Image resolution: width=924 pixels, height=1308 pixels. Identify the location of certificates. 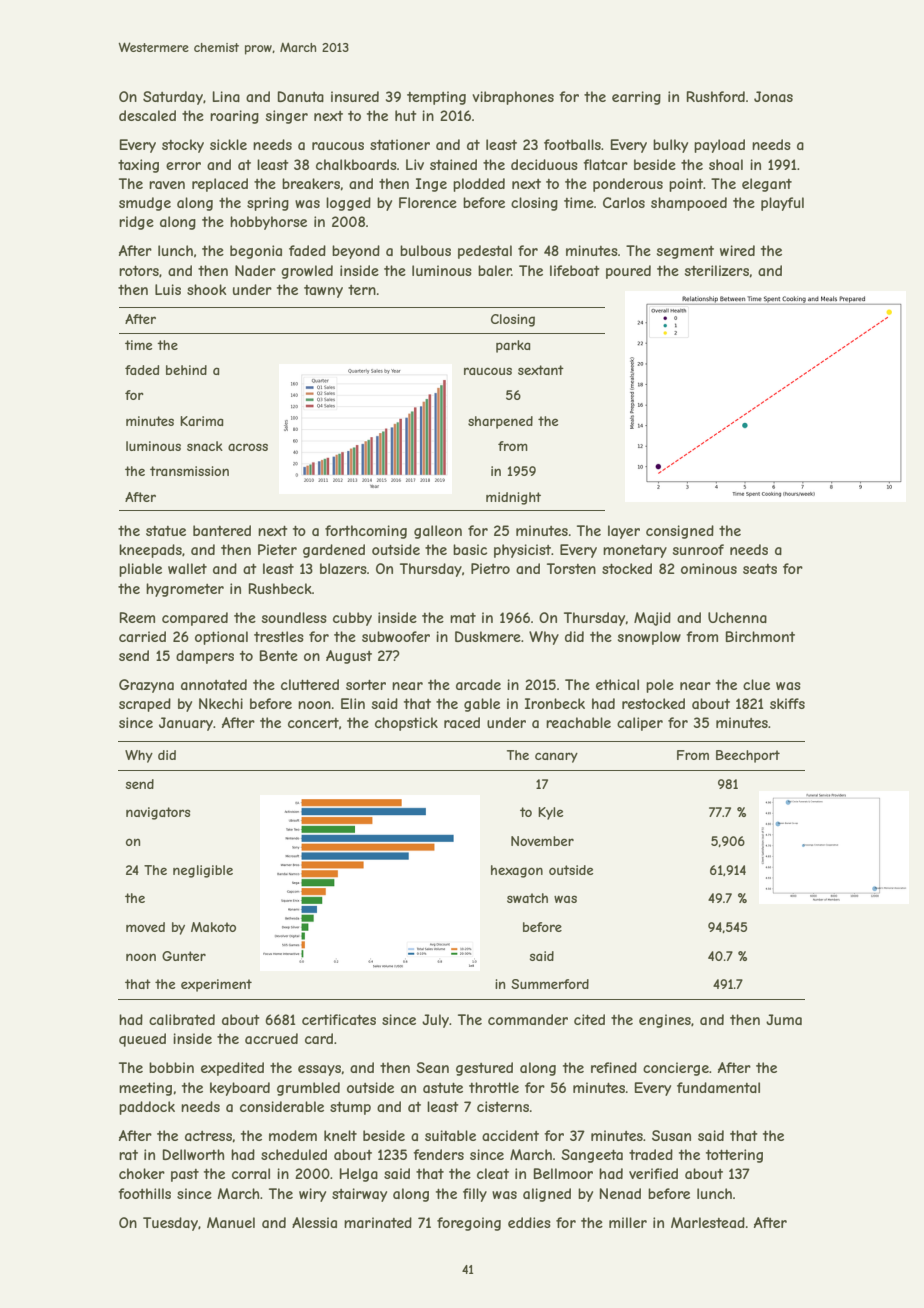
(339, 1019).
